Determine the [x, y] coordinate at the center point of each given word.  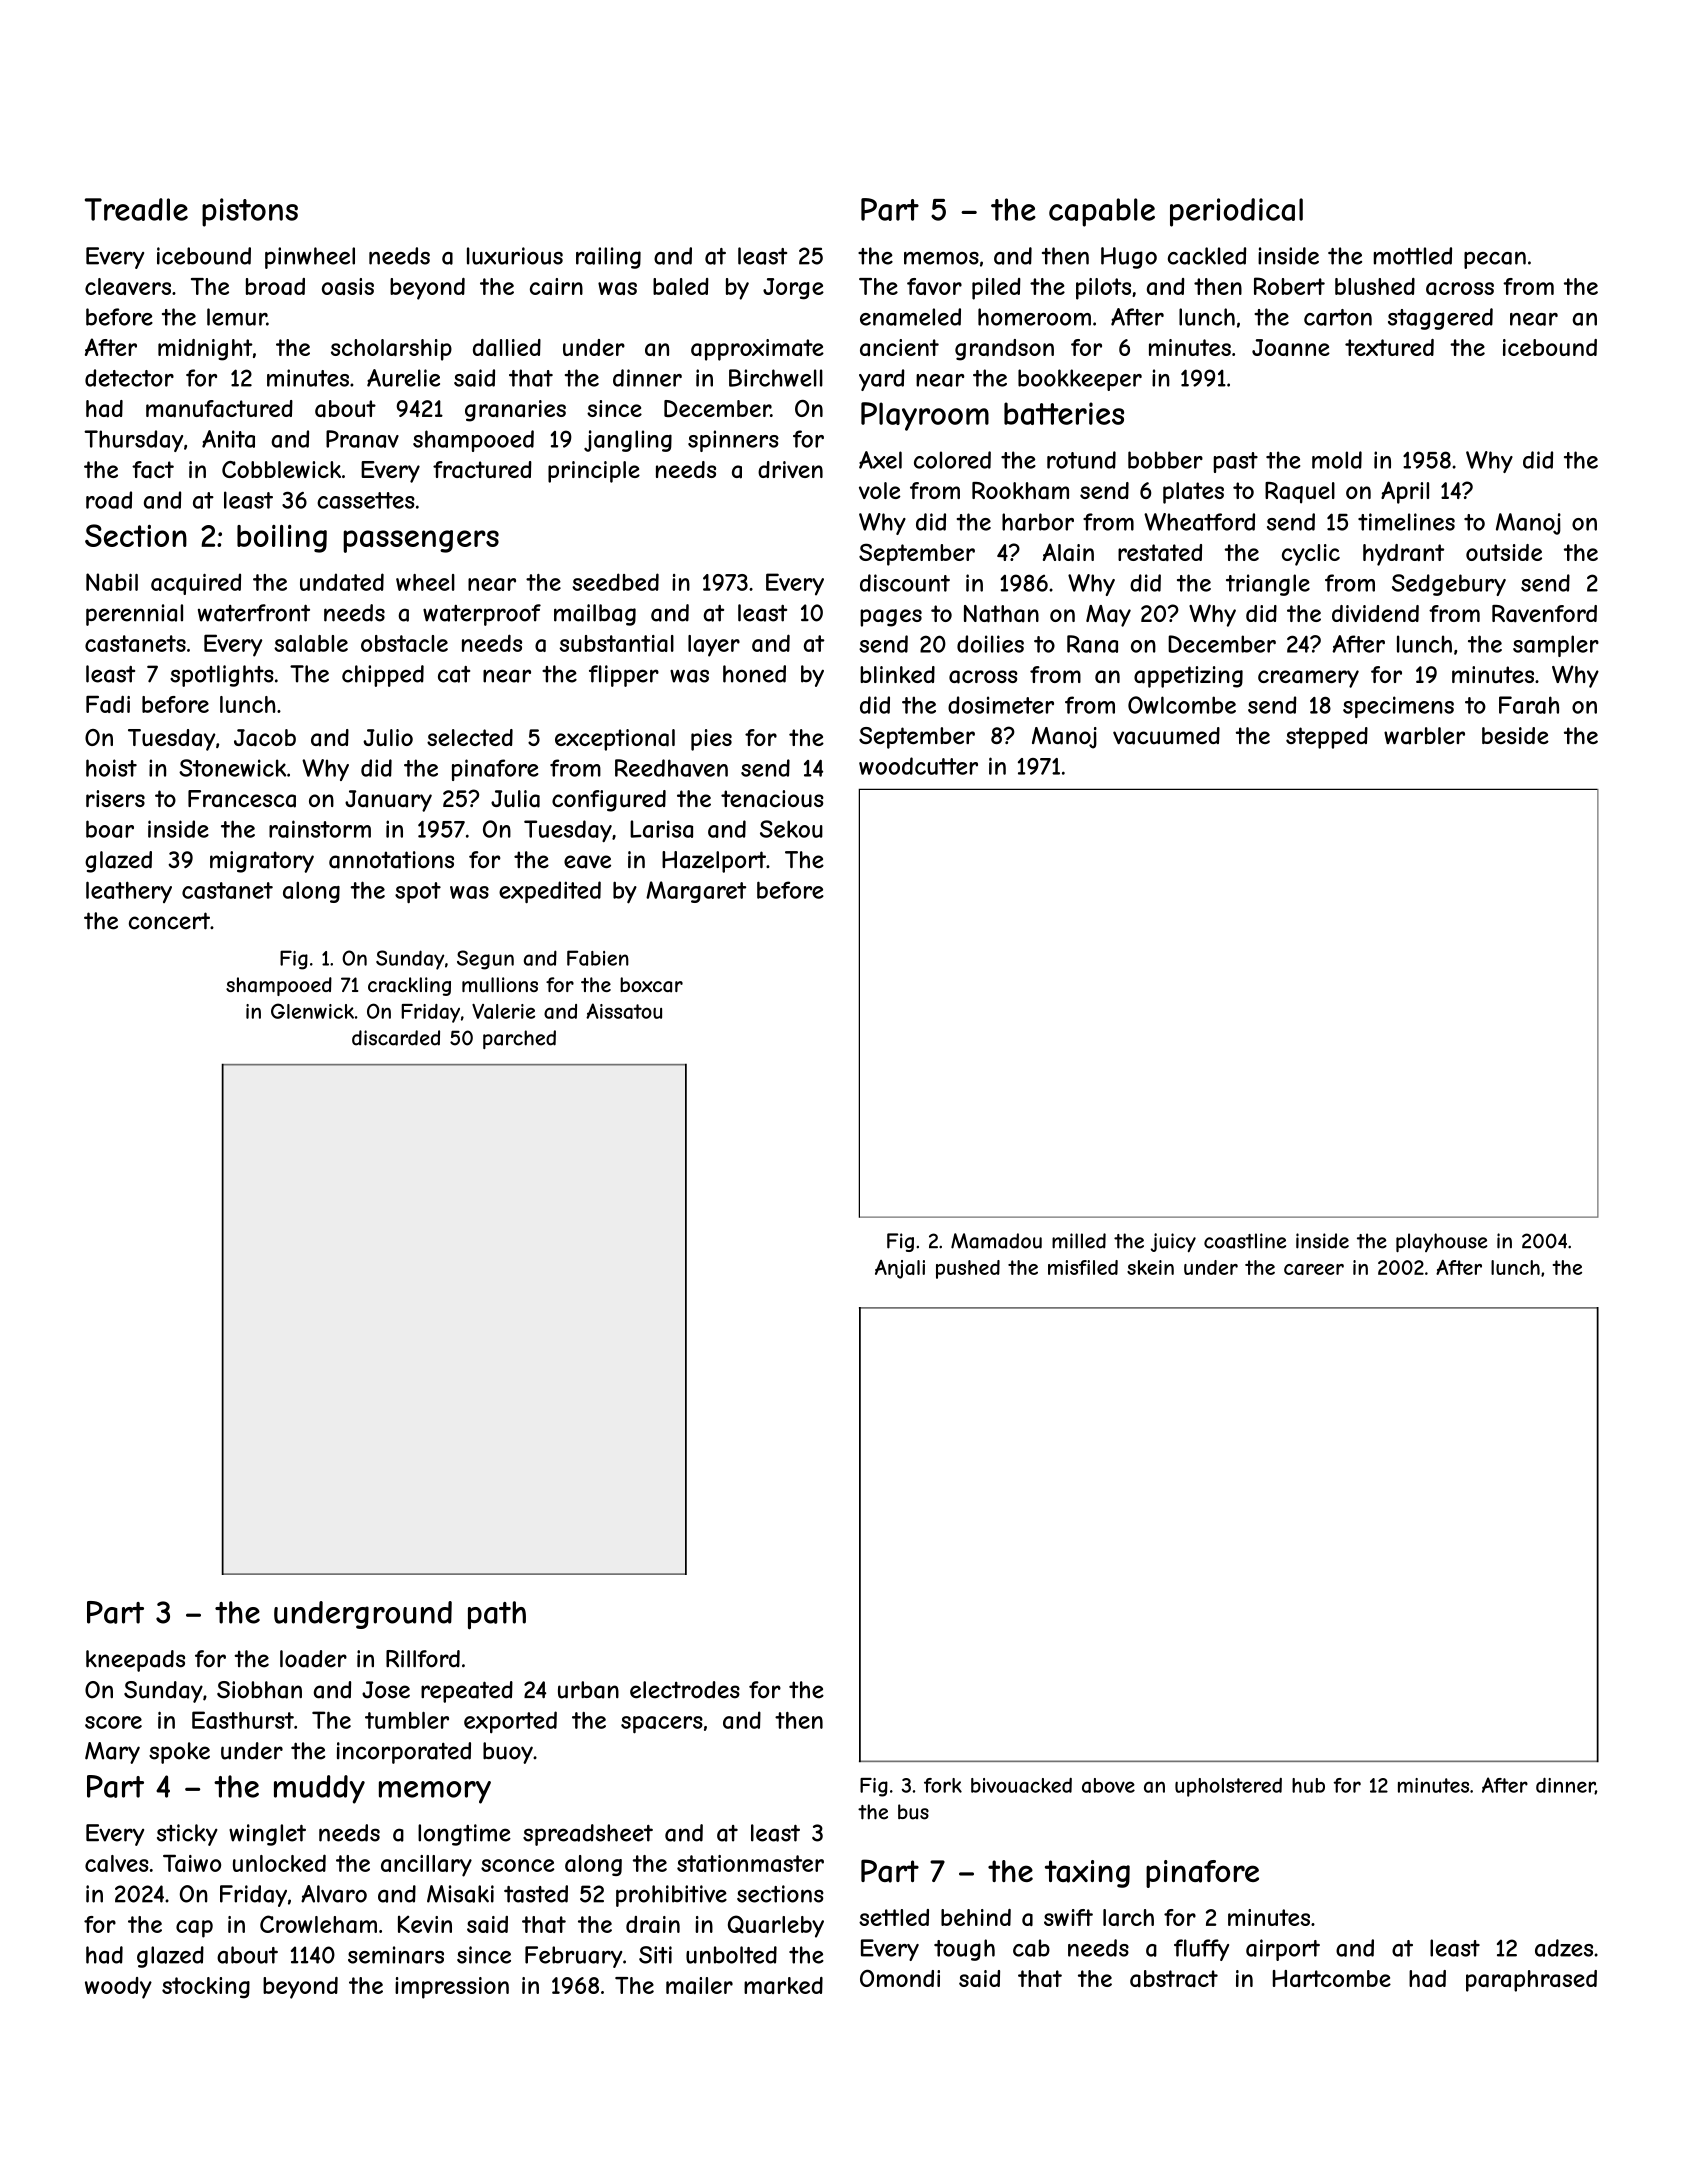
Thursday [133, 441]
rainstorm [320, 829]
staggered [1440, 319]
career [1314, 1269]
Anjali [900, 1269]
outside [1504, 552]
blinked [897, 674]
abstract [1174, 1979]
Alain [1068, 552]
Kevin [425, 1924]
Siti [655, 1955]
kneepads [135, 1661]
